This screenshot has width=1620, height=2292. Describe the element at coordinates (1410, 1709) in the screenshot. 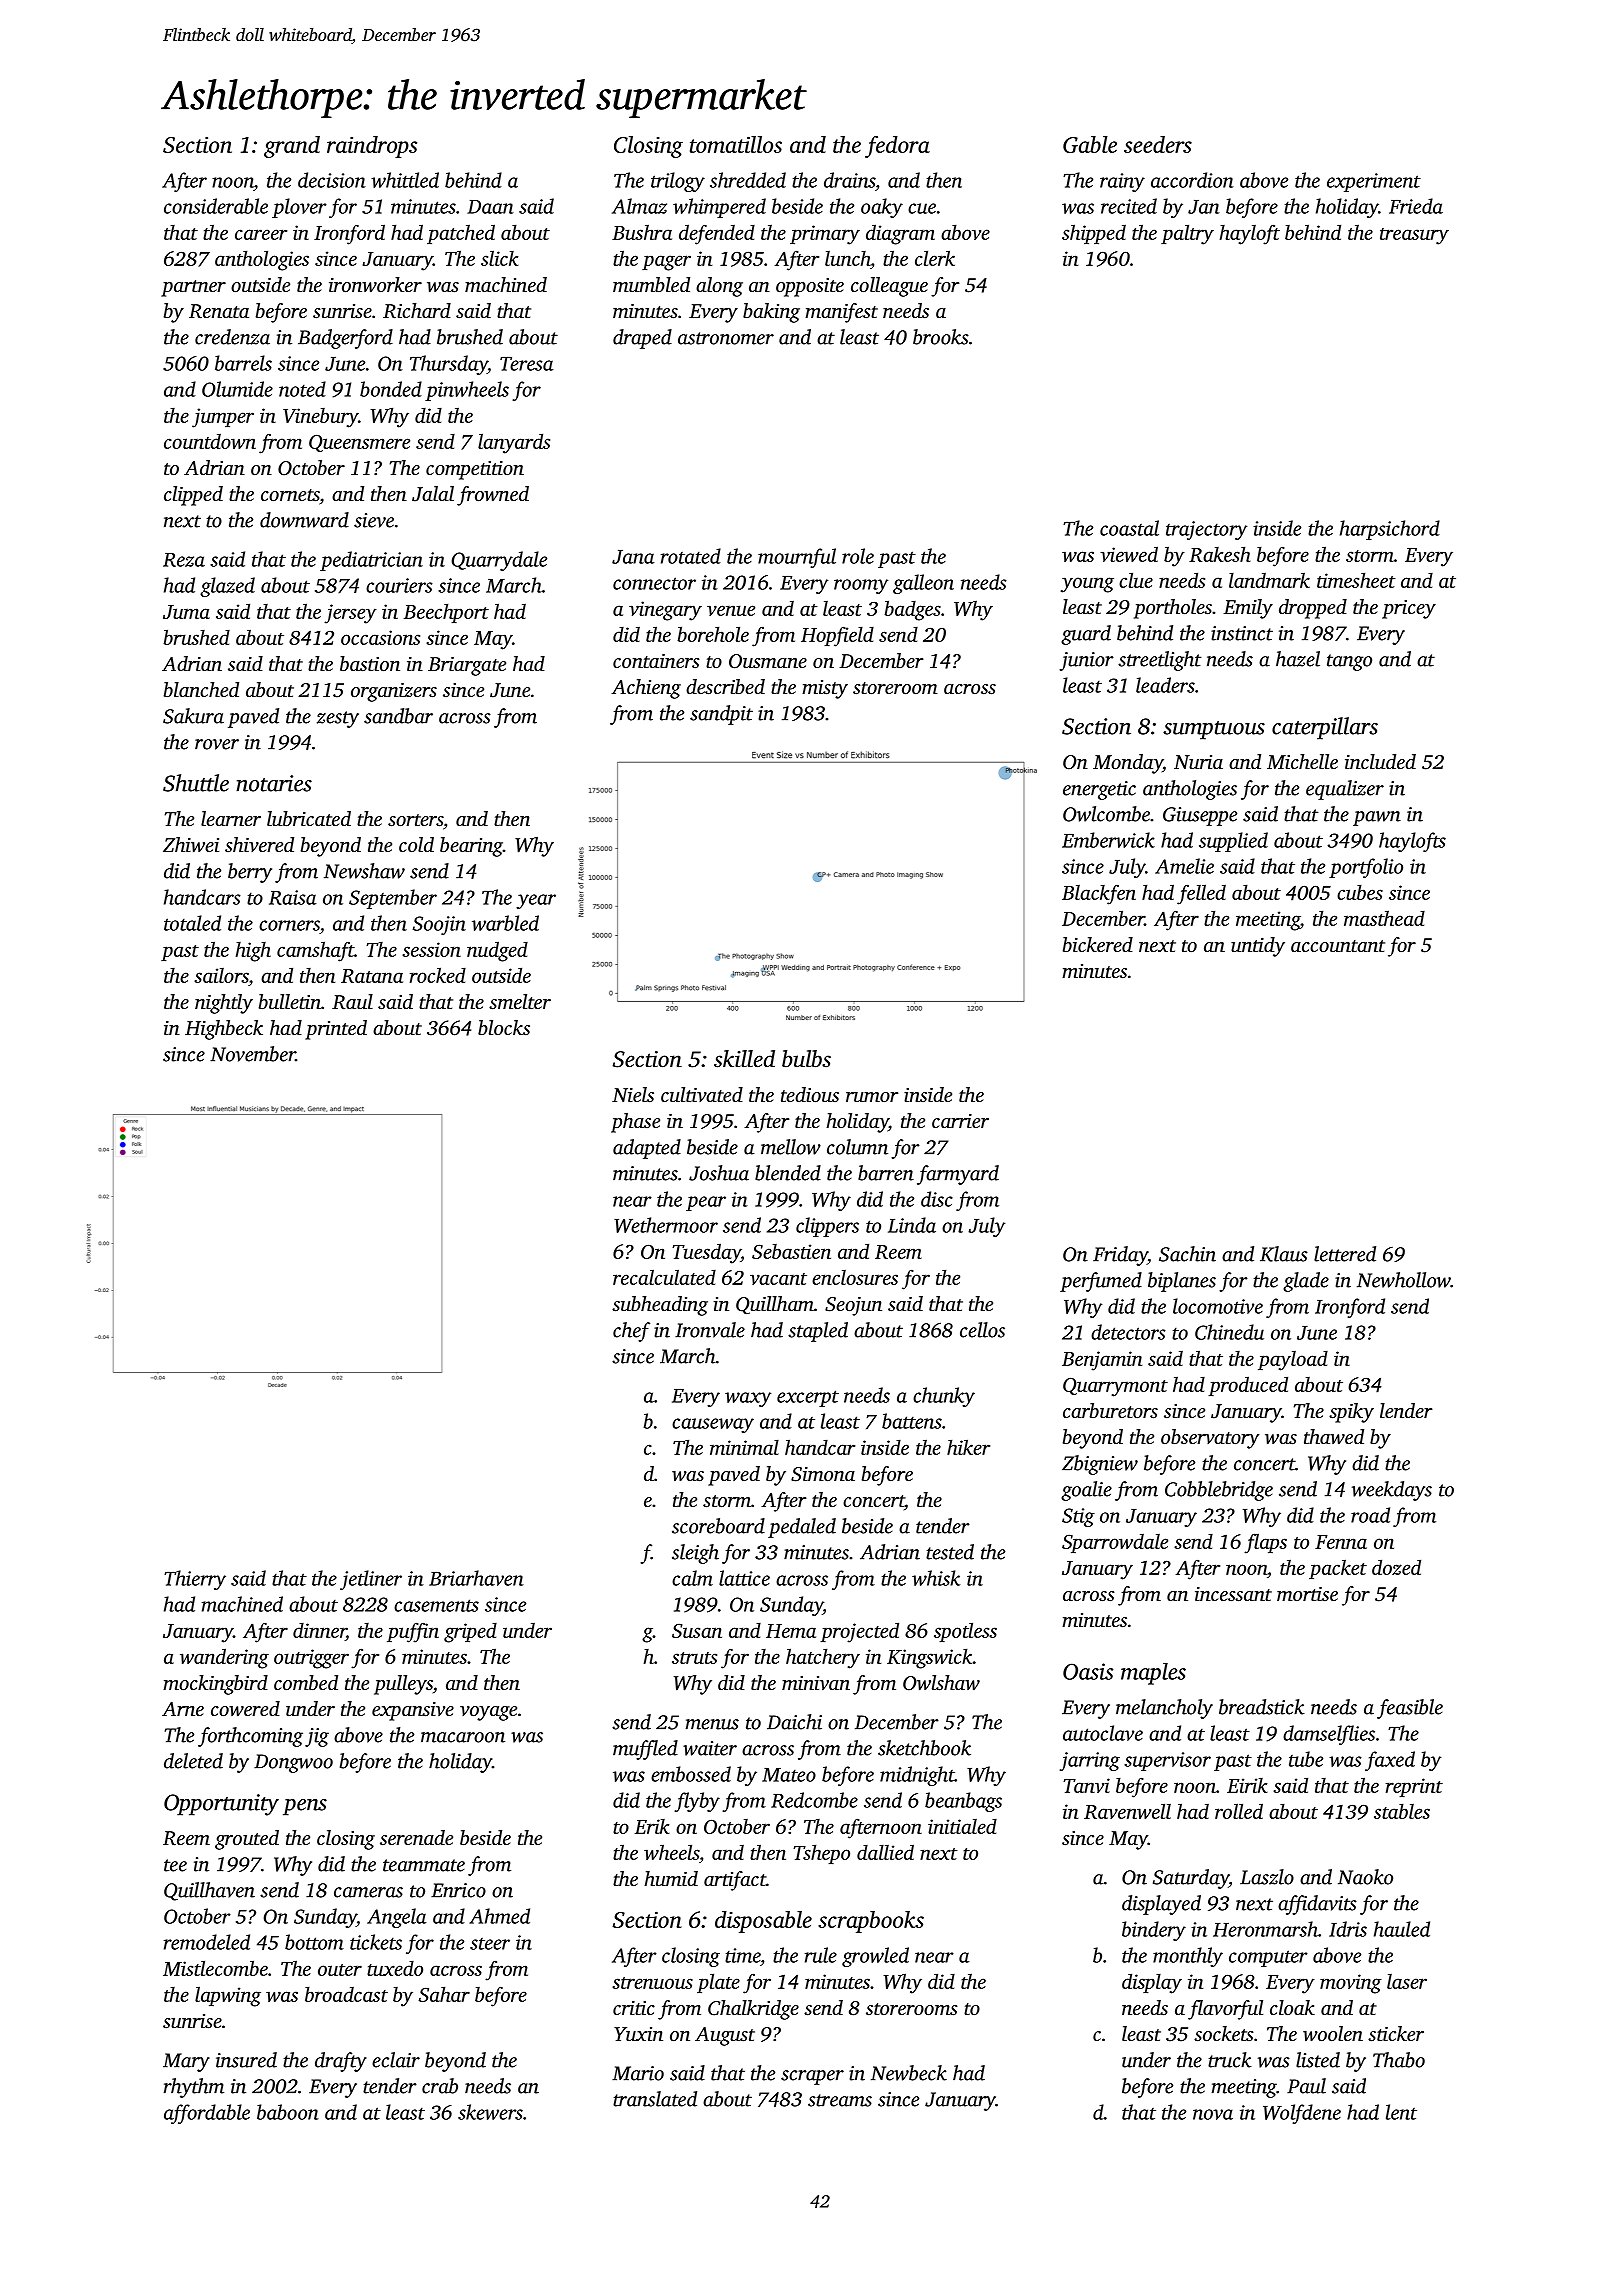

I see `feasible` at that location.
